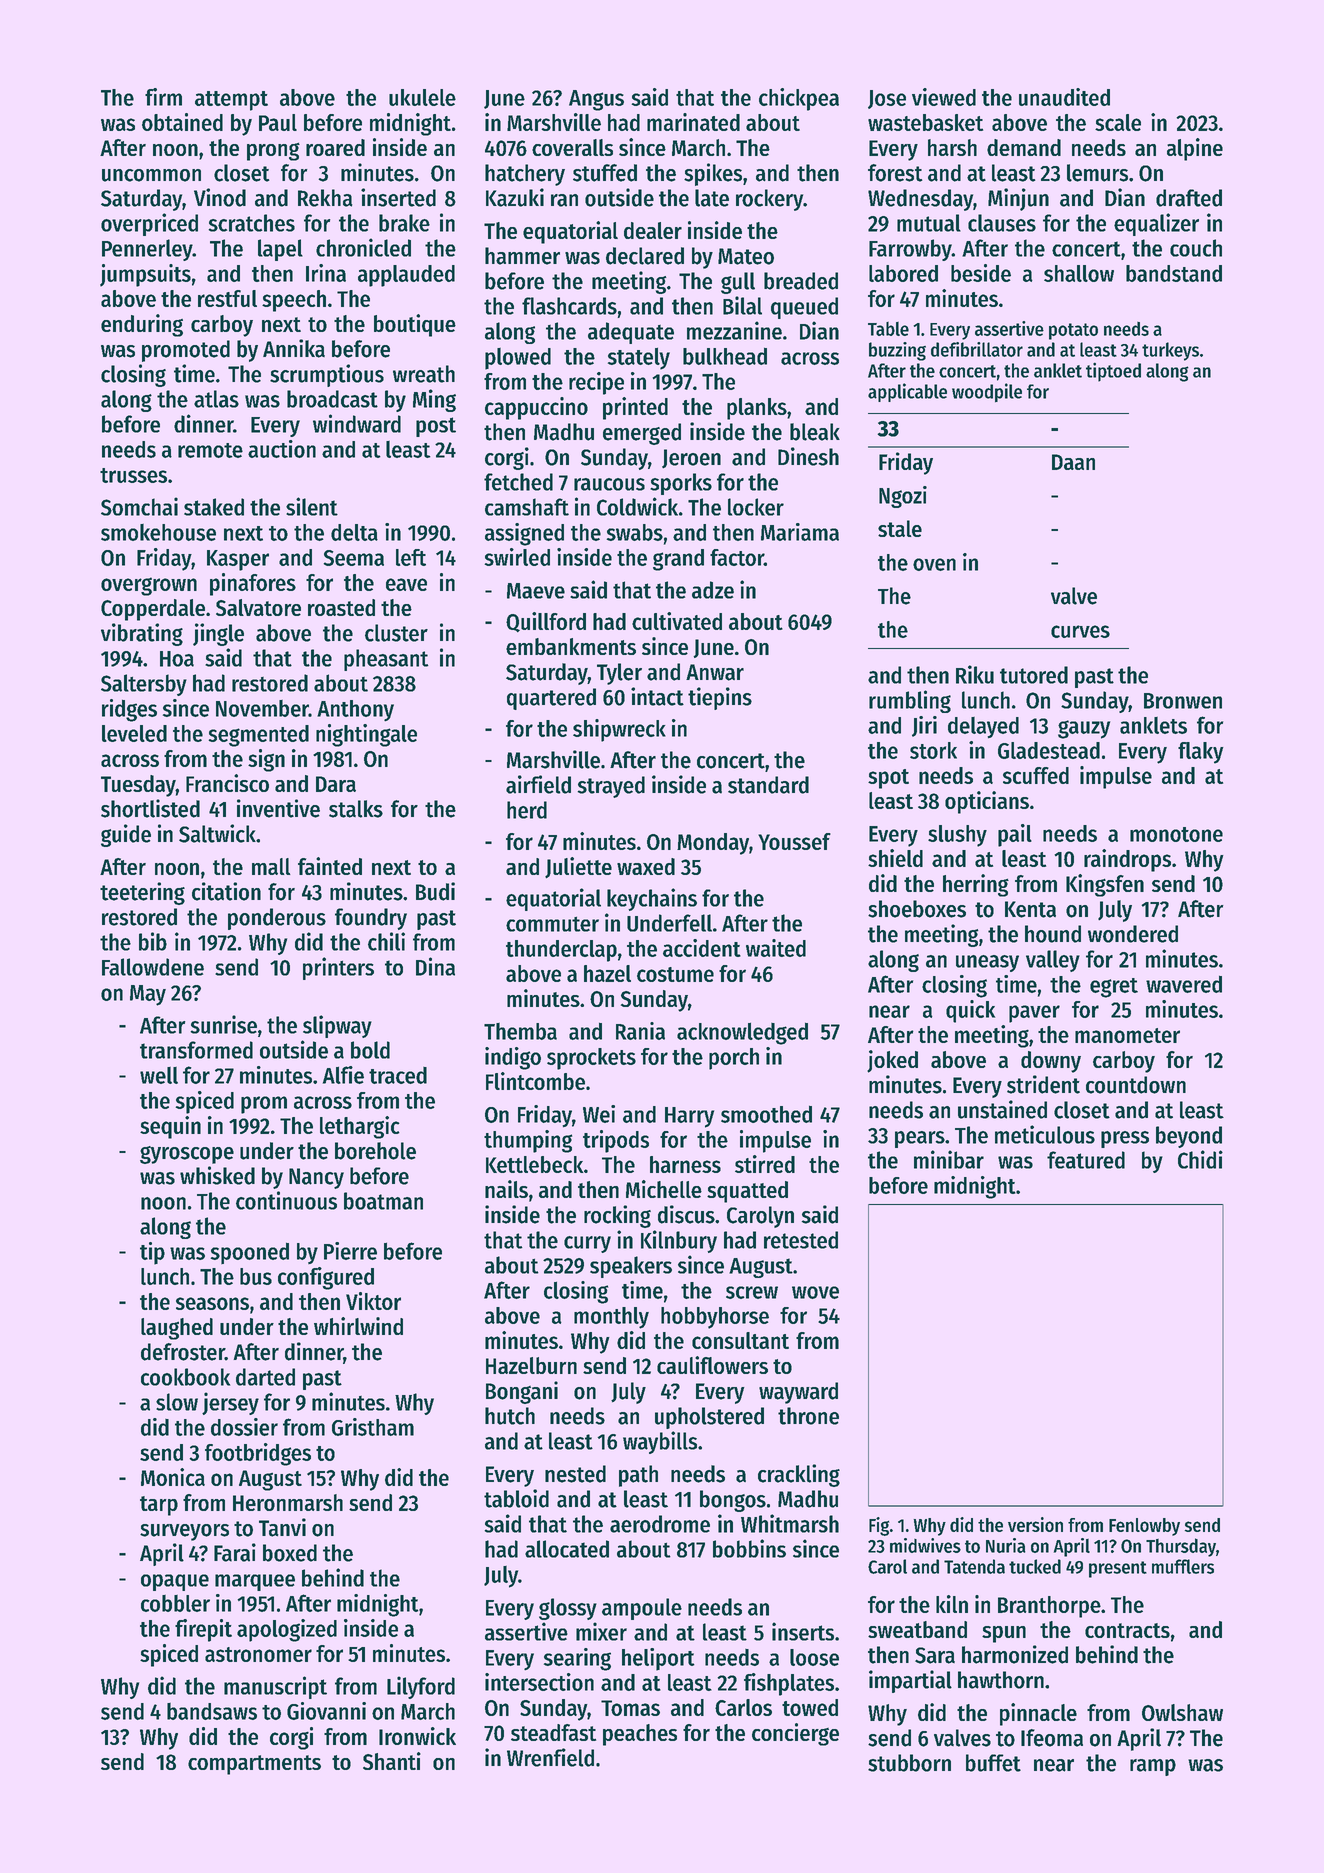  I want to click on laughed, so click(177, 1329).
